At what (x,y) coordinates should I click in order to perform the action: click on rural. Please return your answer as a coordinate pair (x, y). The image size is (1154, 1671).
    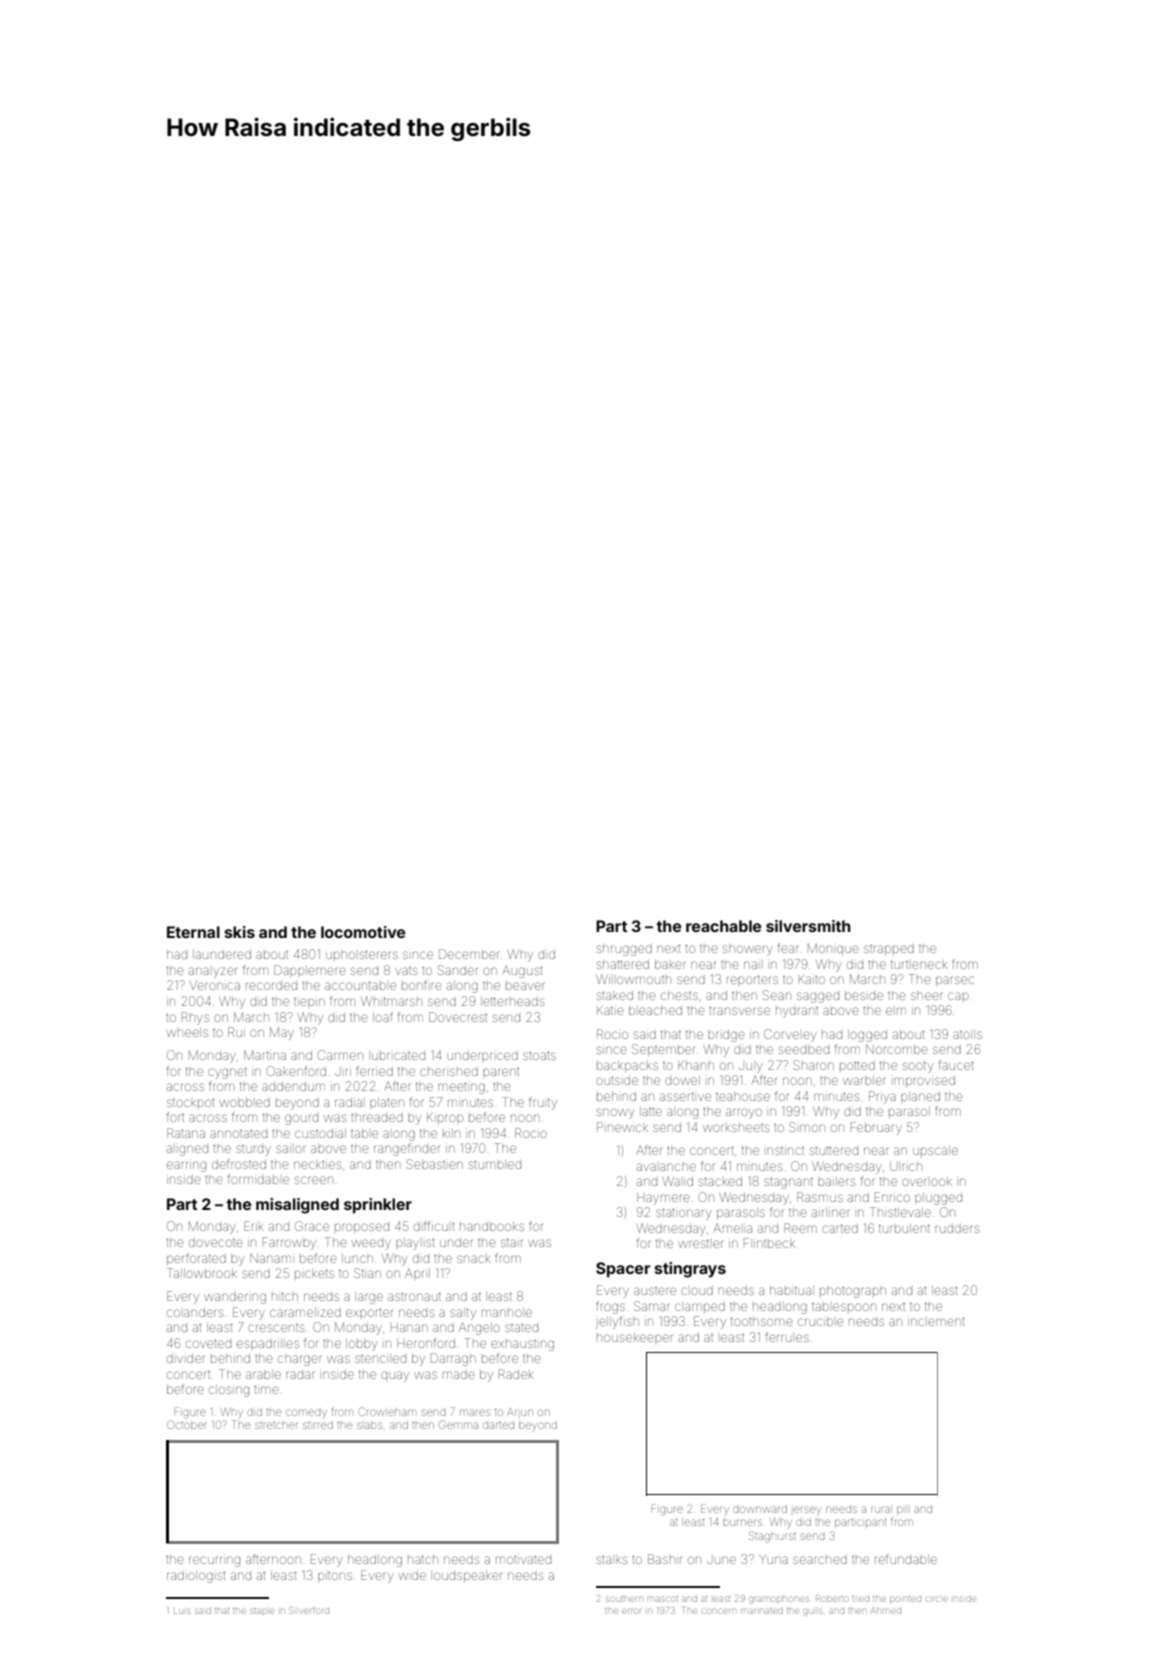
    Looking at the image, I should click on (881, 1509).
